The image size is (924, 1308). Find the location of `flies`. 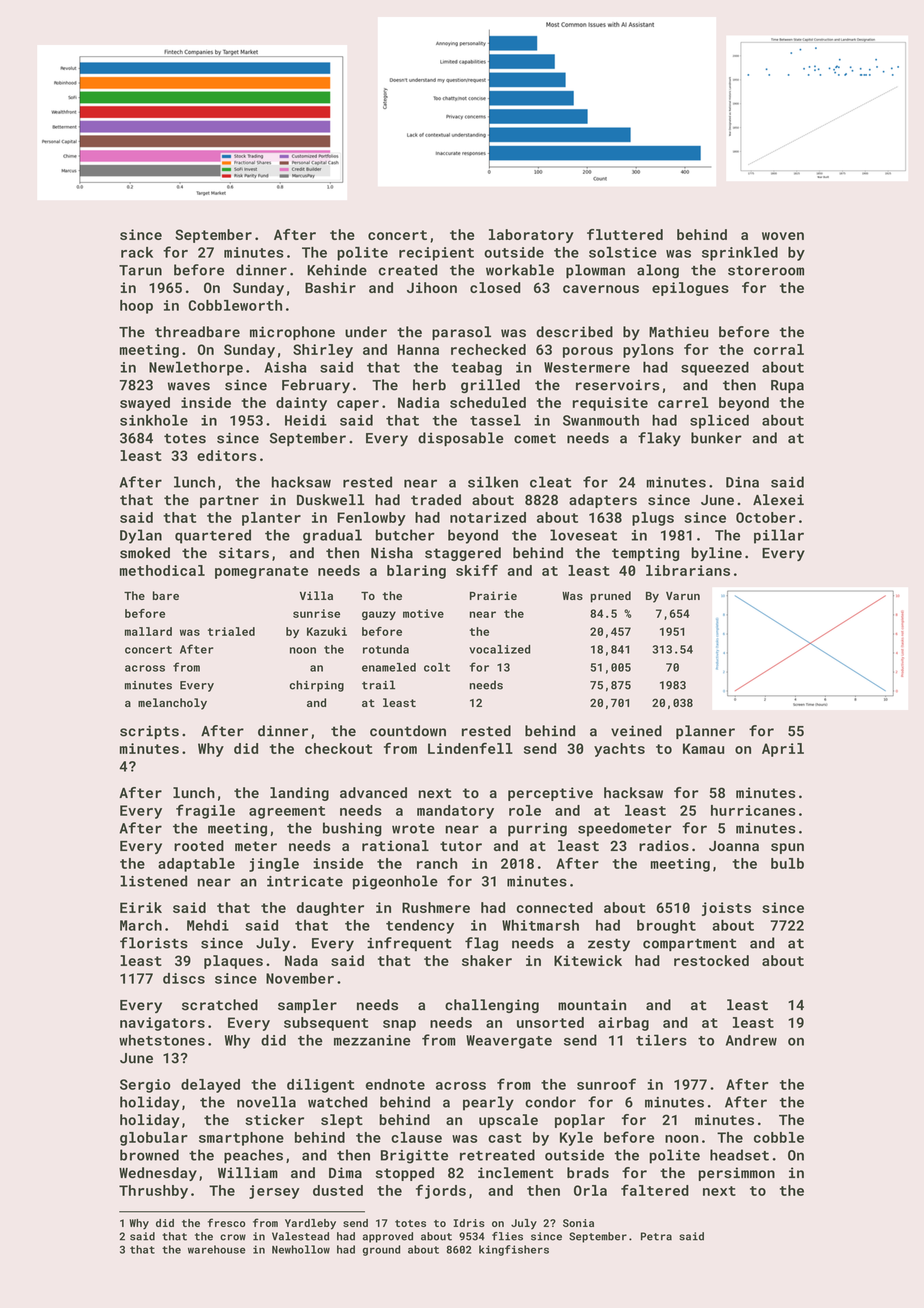

flies is located at coordinates (507, 1236).
